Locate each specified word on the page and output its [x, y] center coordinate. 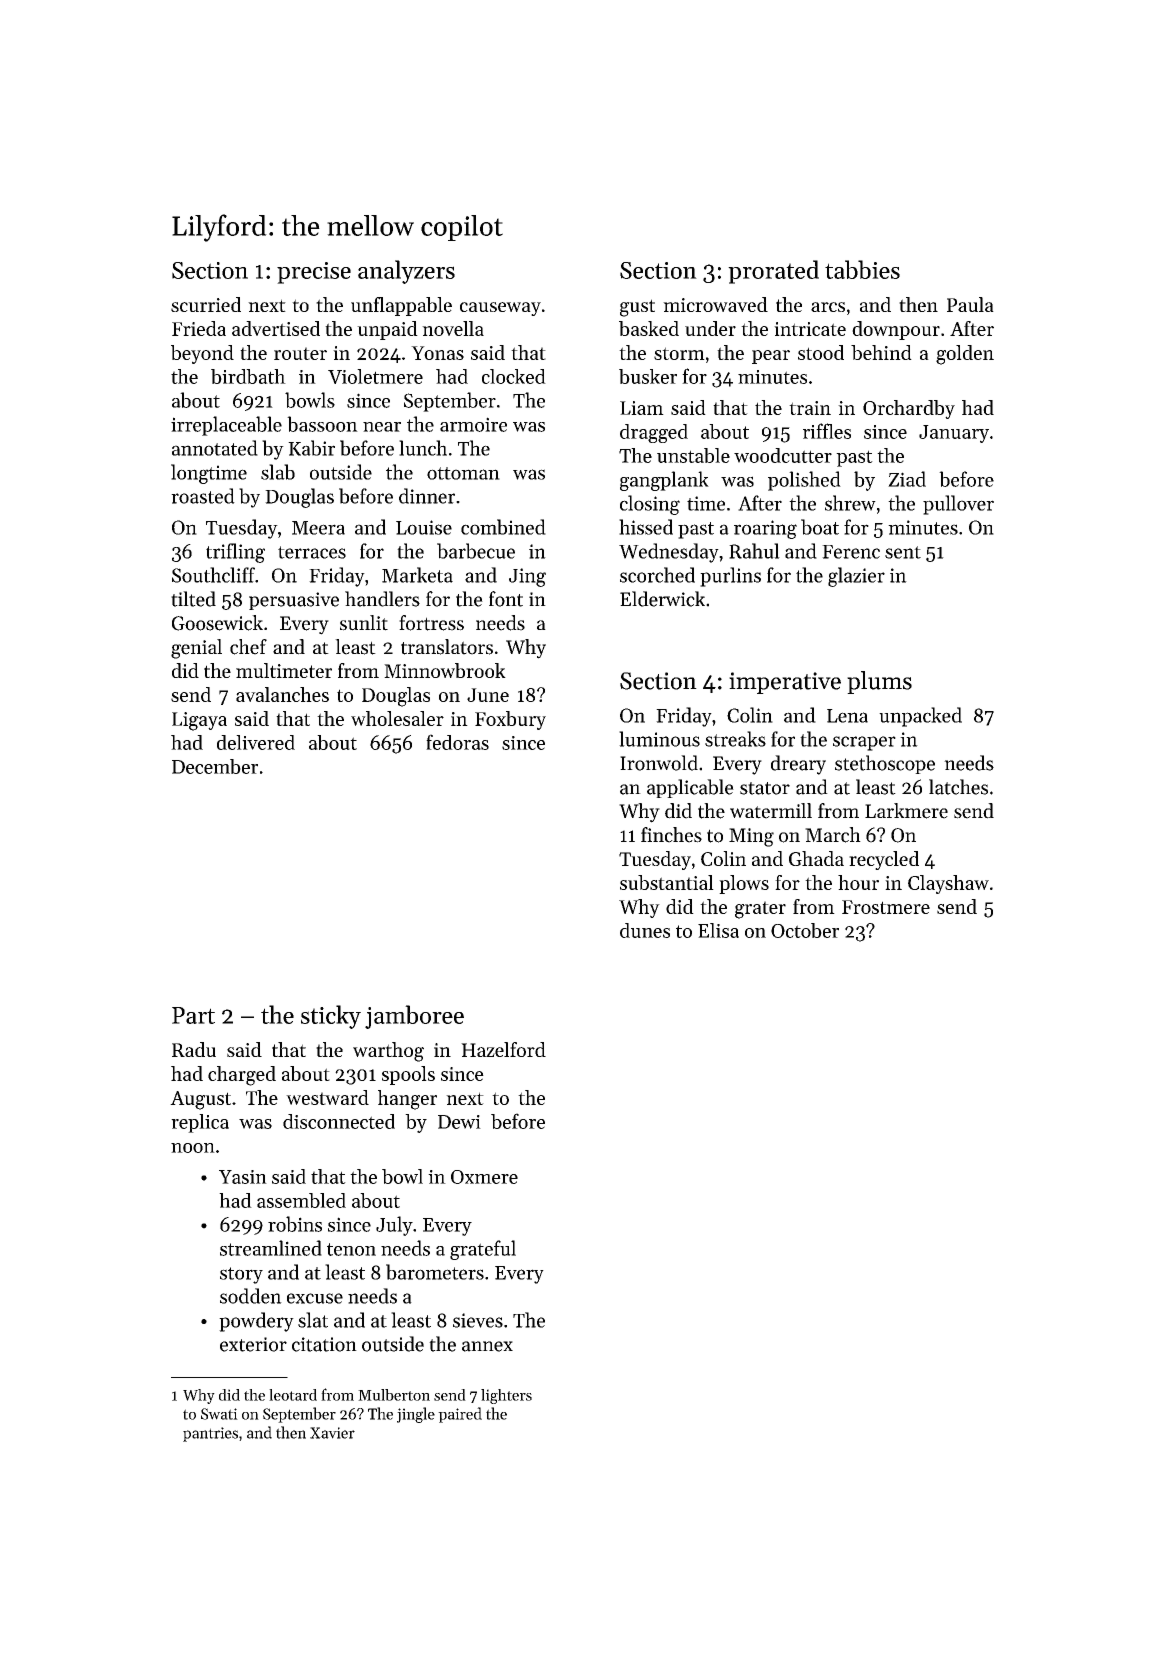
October [805, 930]
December [215, 766]
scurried [206, 304]
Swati [219, 1414]
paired [460, 1415]
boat [820, 527]
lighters [506, 1396]
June [488, 695]
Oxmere [484, 1177]
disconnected [339, 1121]
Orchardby [909, 409]
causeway [500, 309]
